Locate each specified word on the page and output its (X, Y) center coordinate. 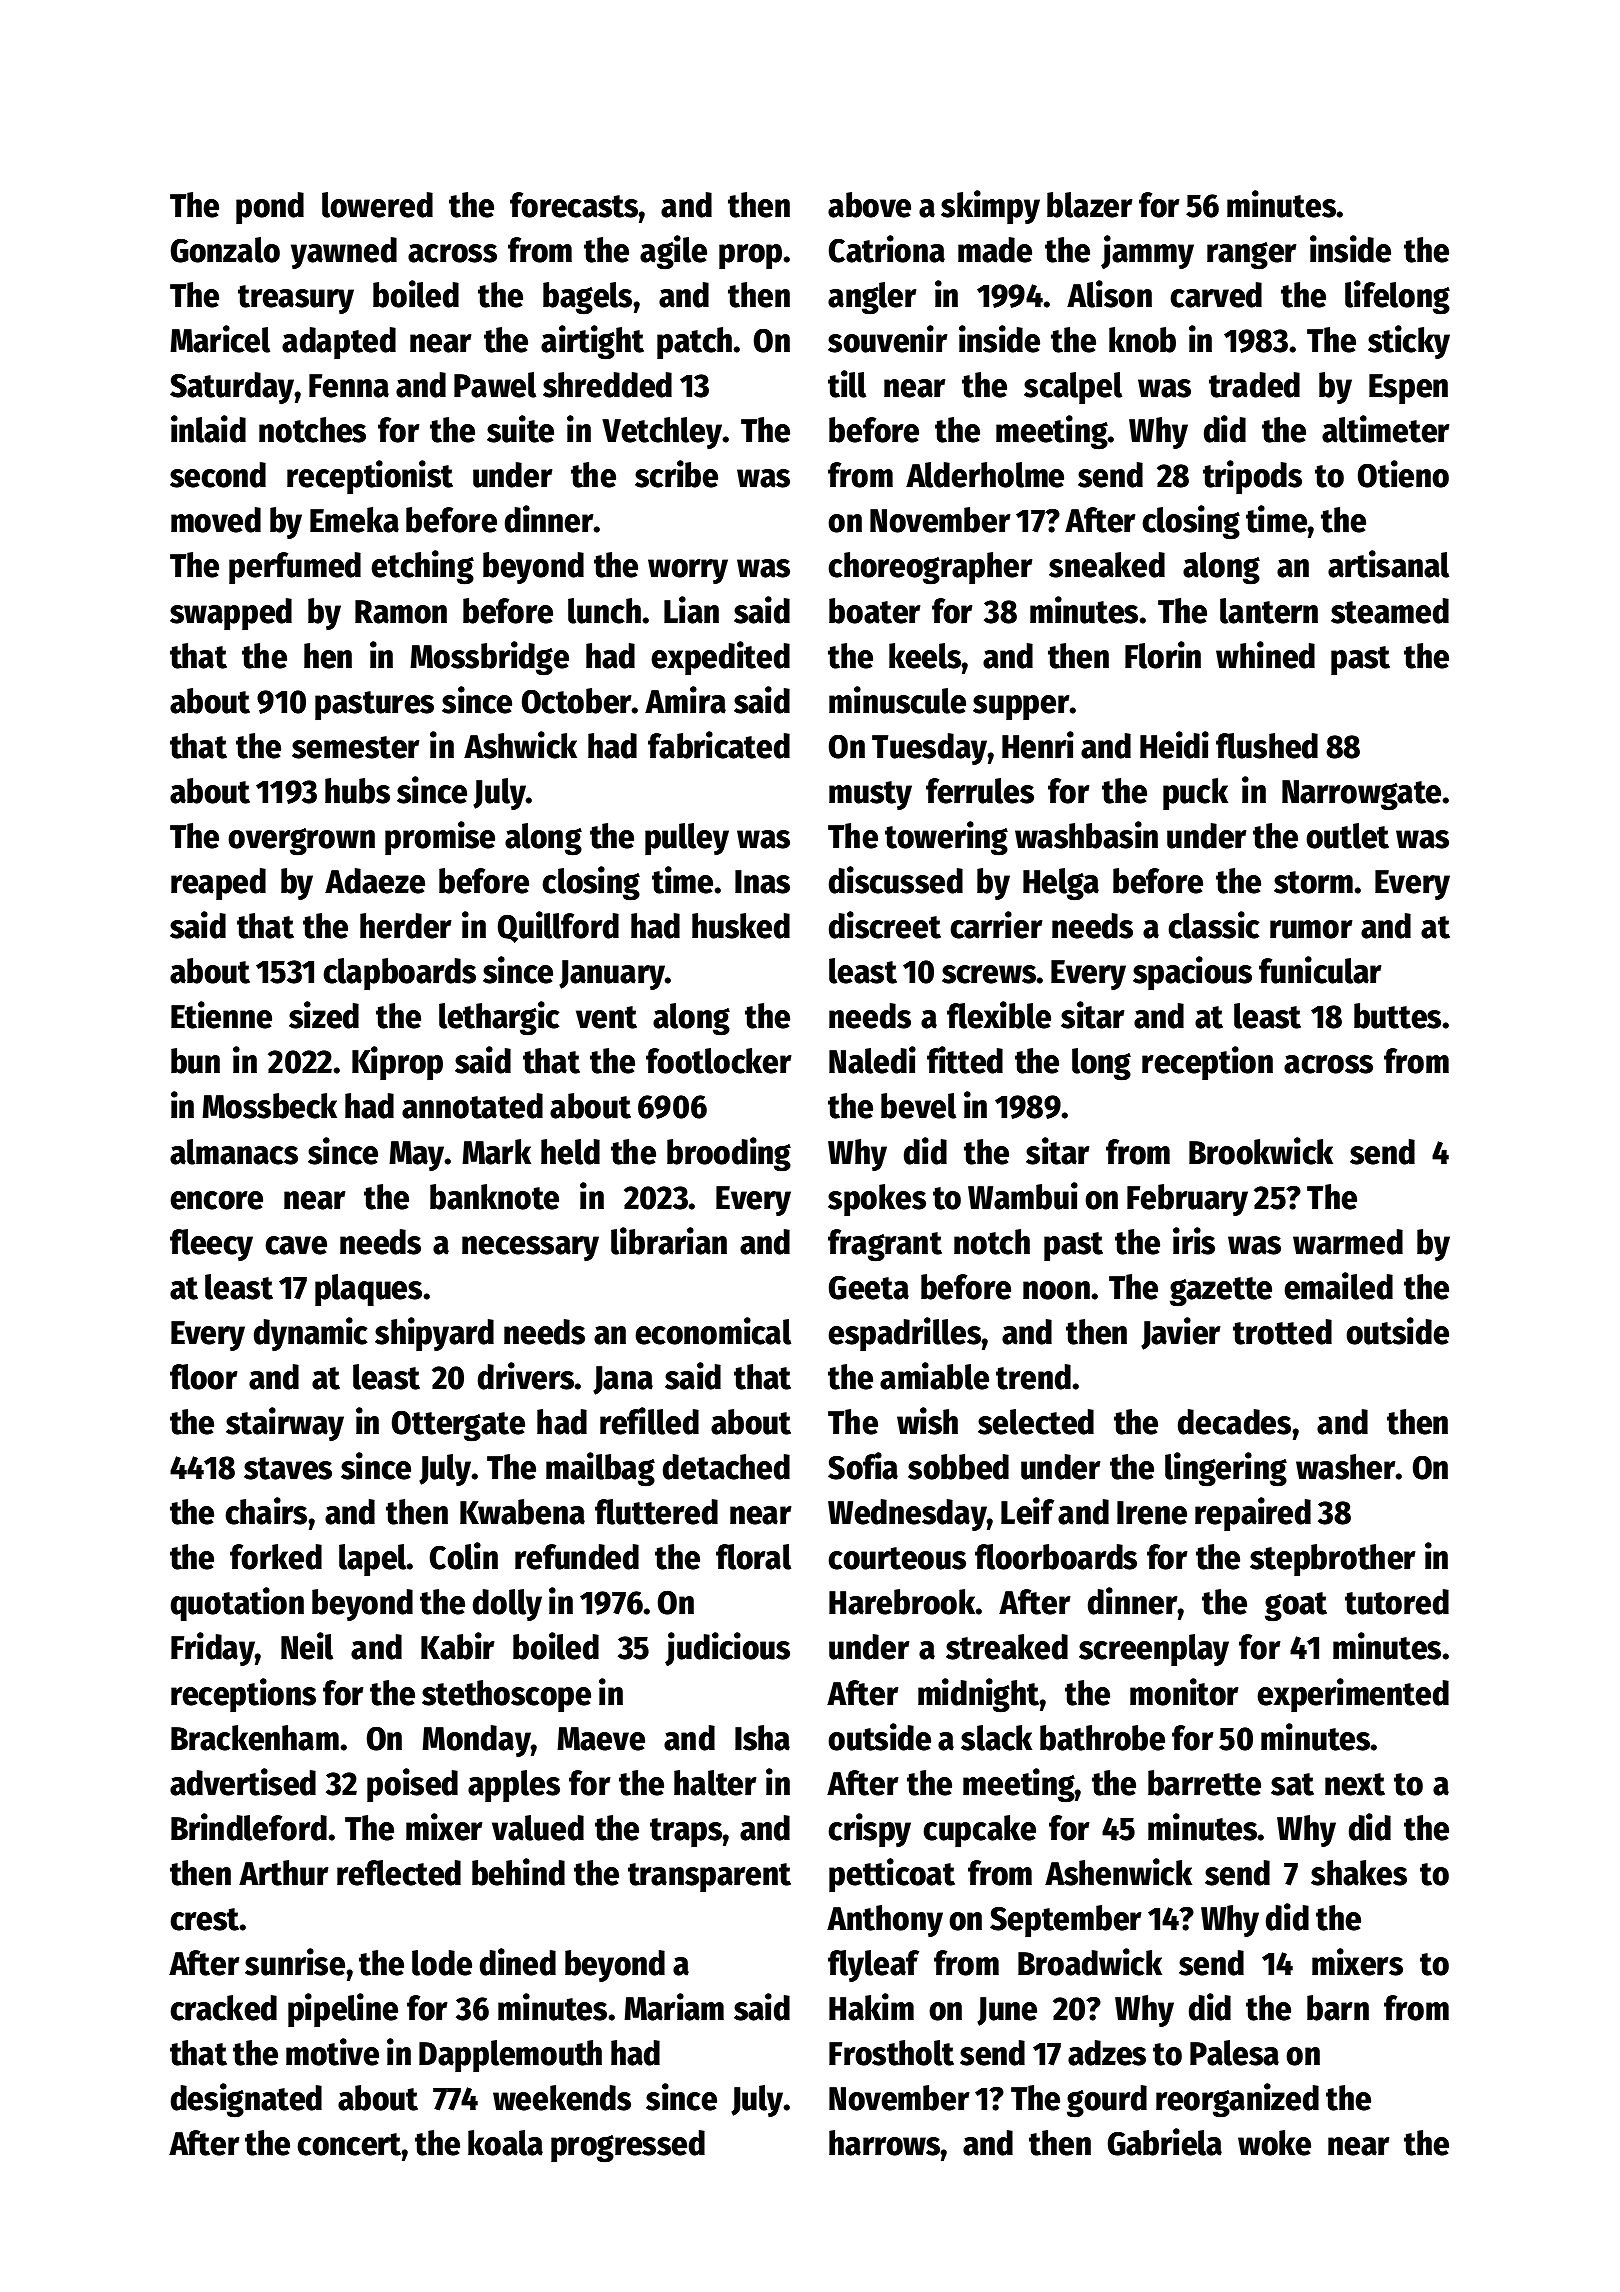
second (218, 475)
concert (349, 2144)
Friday (213, 1649)
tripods (1252, 477)
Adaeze (375, 881)
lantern (1269, 611)
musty (870, 796)
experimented (1353, 1695)
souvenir (887, 339)
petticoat (892, 1875)
